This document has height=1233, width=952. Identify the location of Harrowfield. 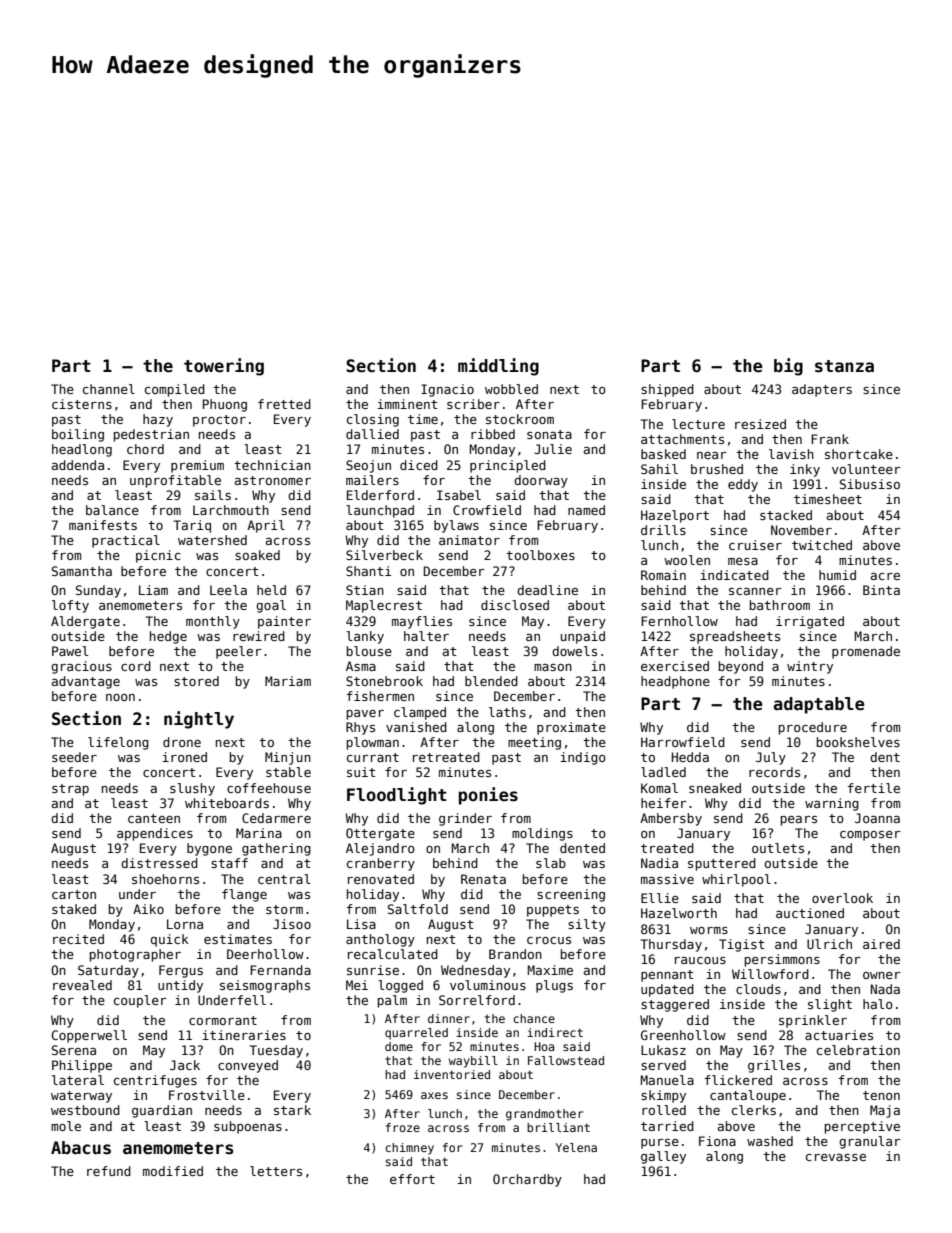
(683, 742).
